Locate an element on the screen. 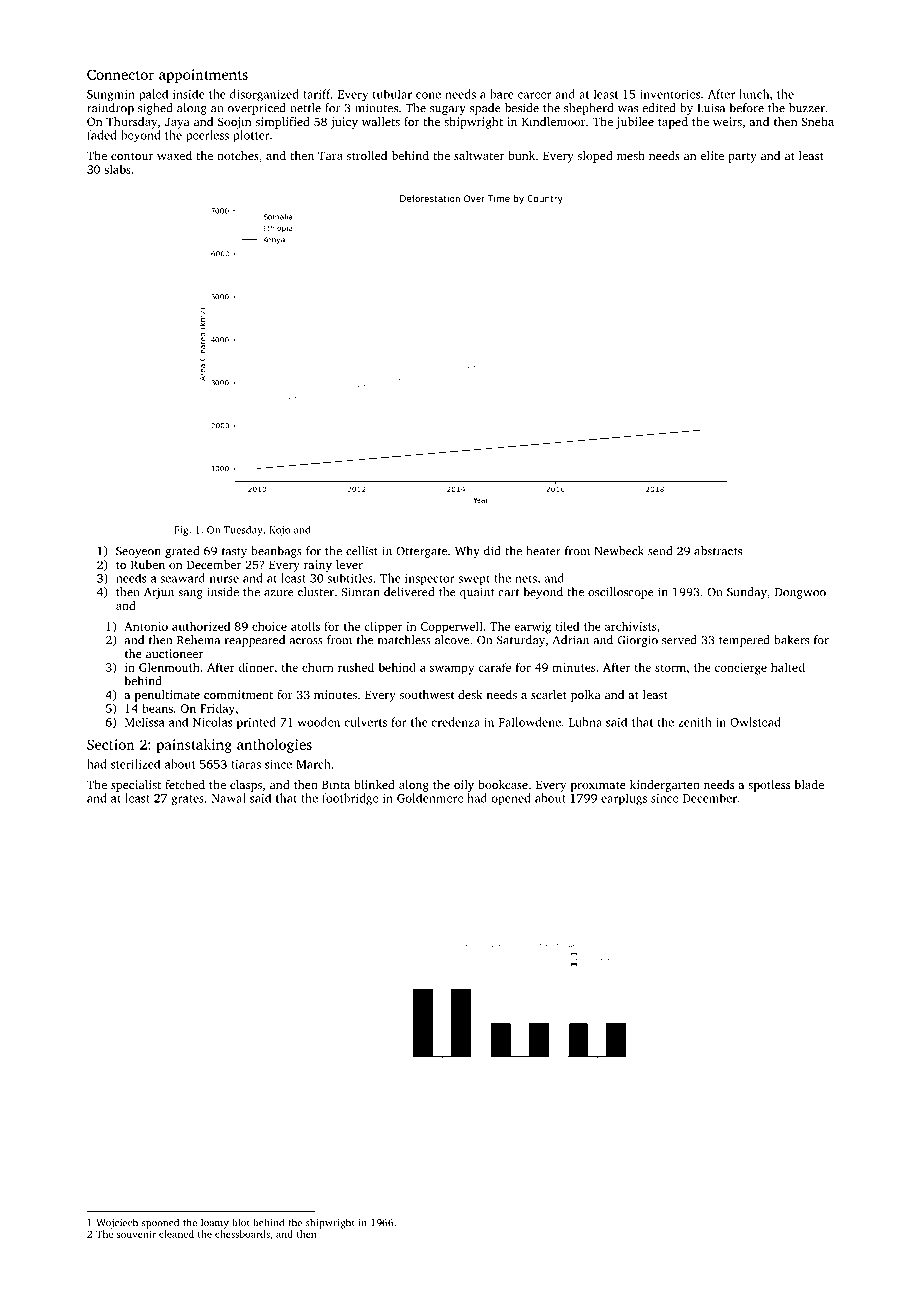  blot is located at coordinates (241, 1222).
